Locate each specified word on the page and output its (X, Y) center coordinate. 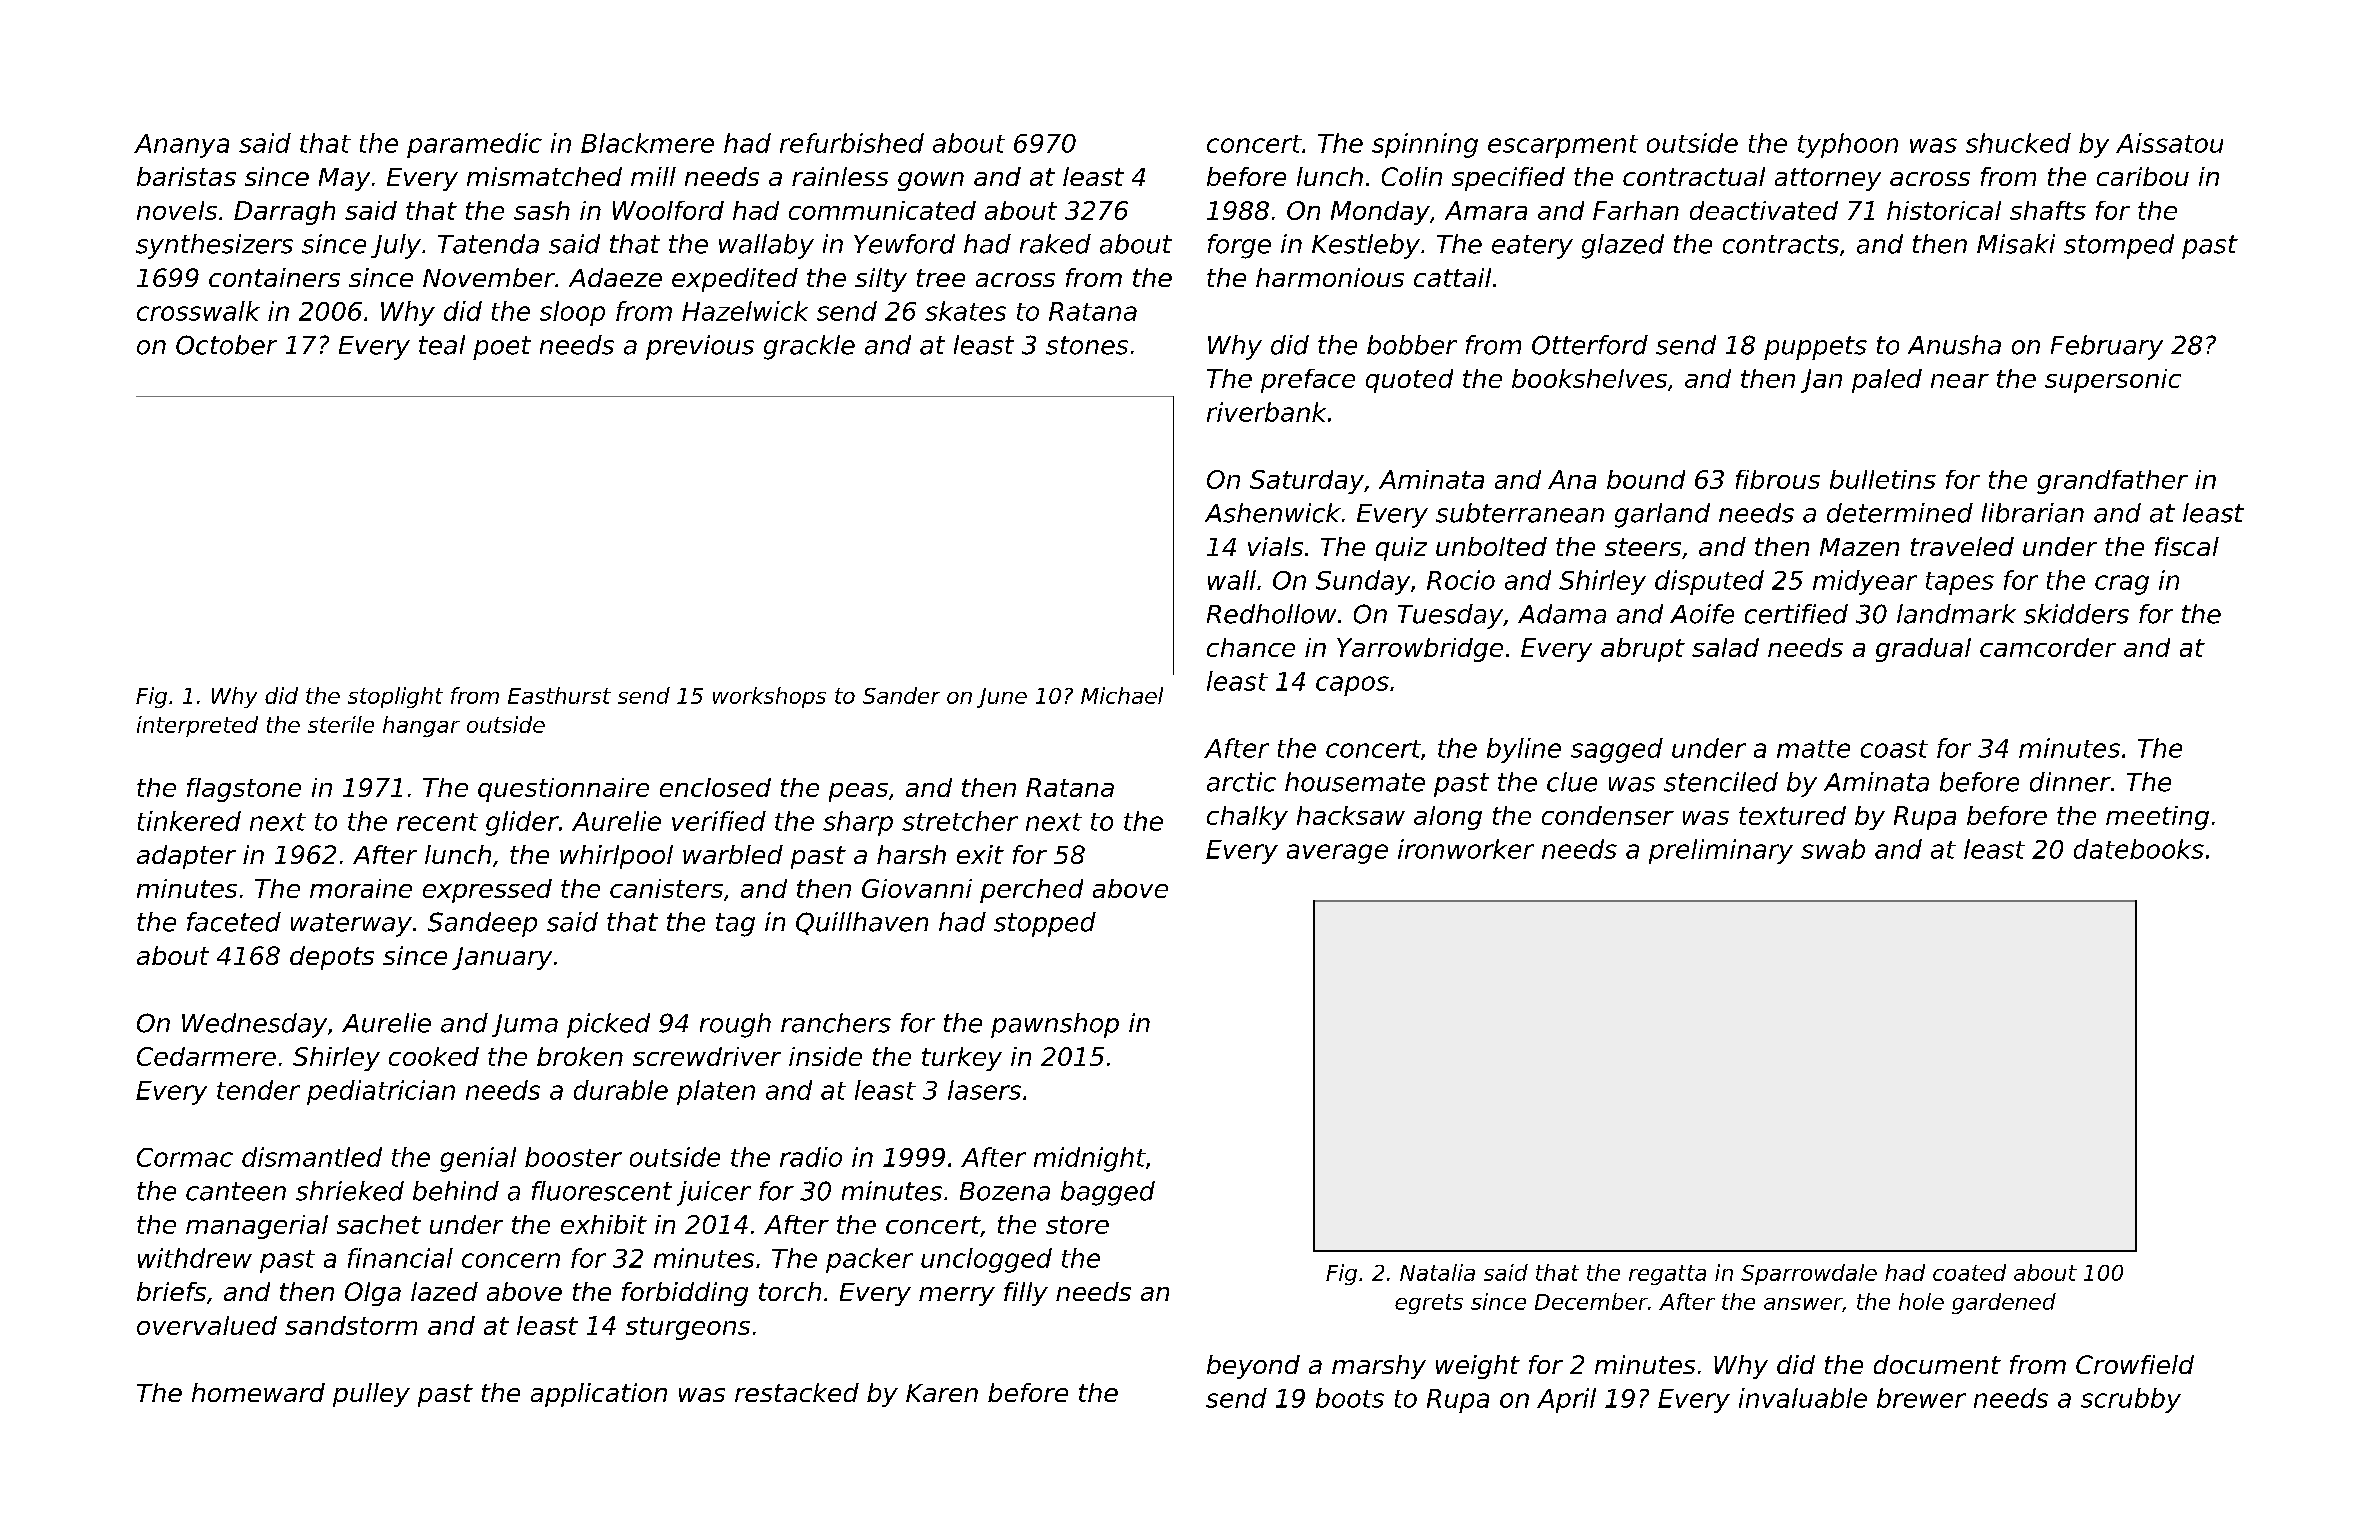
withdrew (195, 1258)
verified (719, 821)
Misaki (2016, 244)
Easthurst (559, 695)
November (489, 277)
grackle (809, 347)
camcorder (2048, 647)
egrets (1429, 1304)
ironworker (1466, 849)
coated (1969, 1272)
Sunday (1363, 582)
